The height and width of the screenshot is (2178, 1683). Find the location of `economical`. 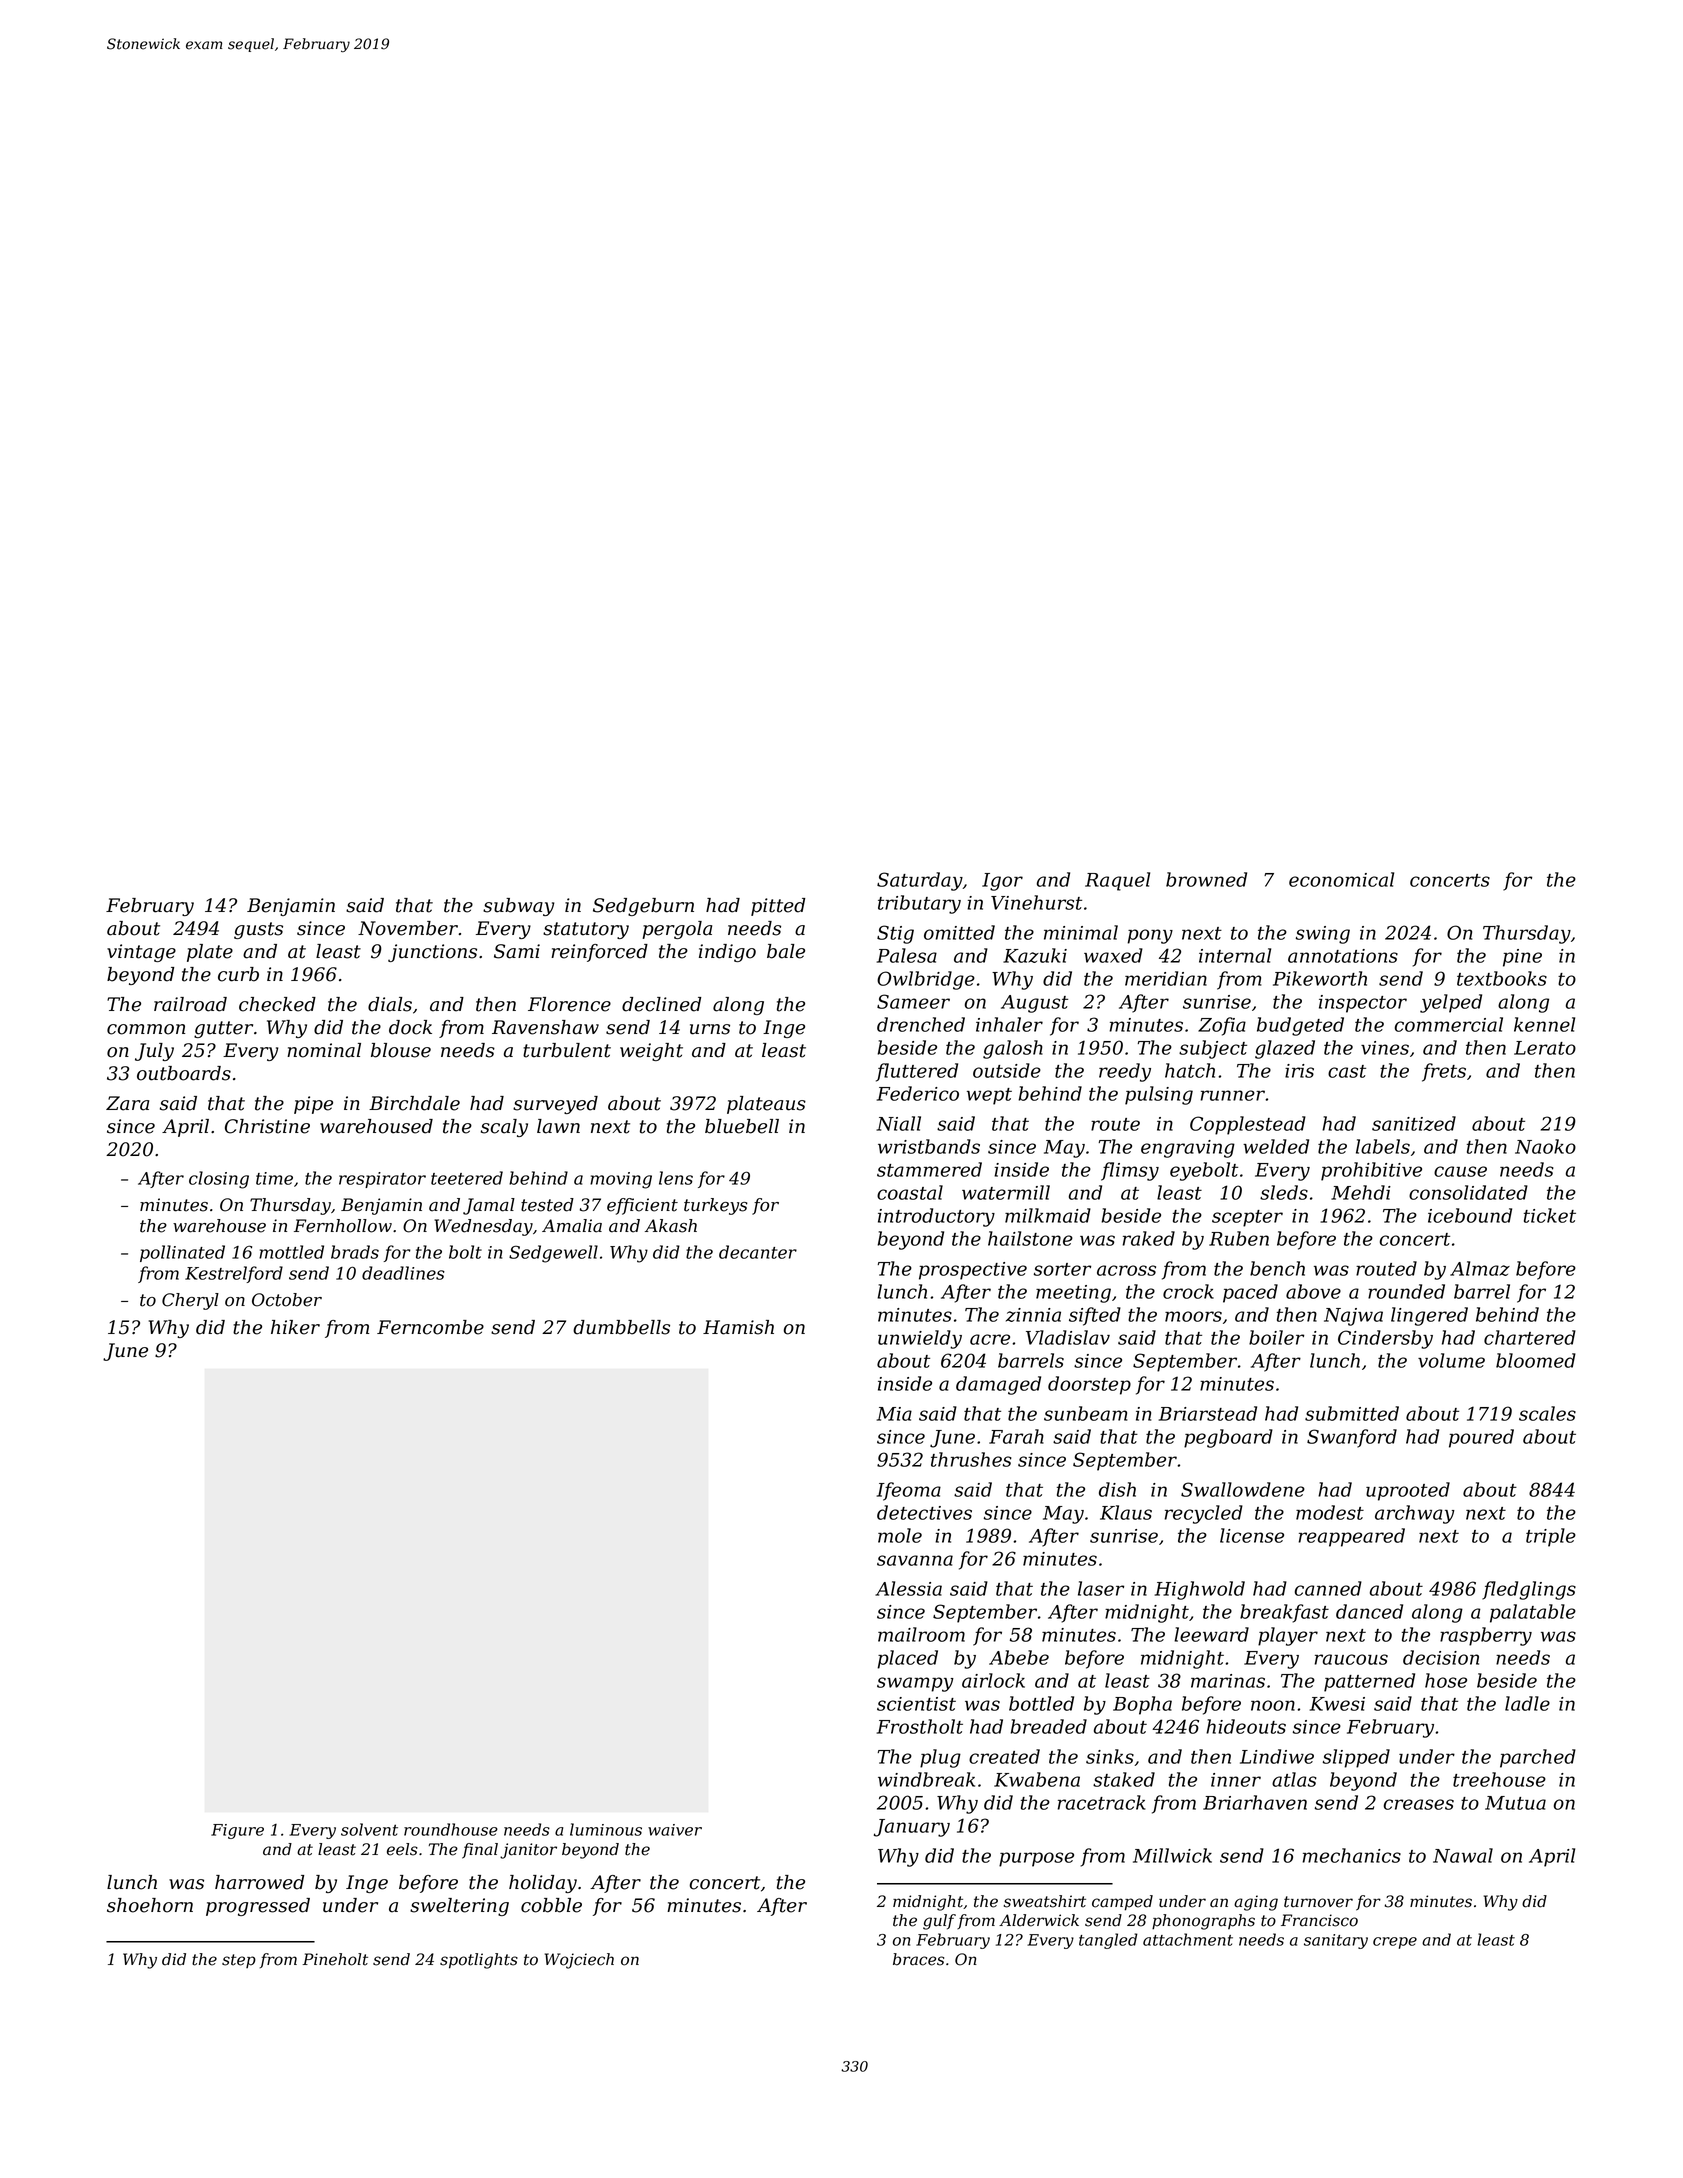

economical is located at coordinates (1341, 879).
